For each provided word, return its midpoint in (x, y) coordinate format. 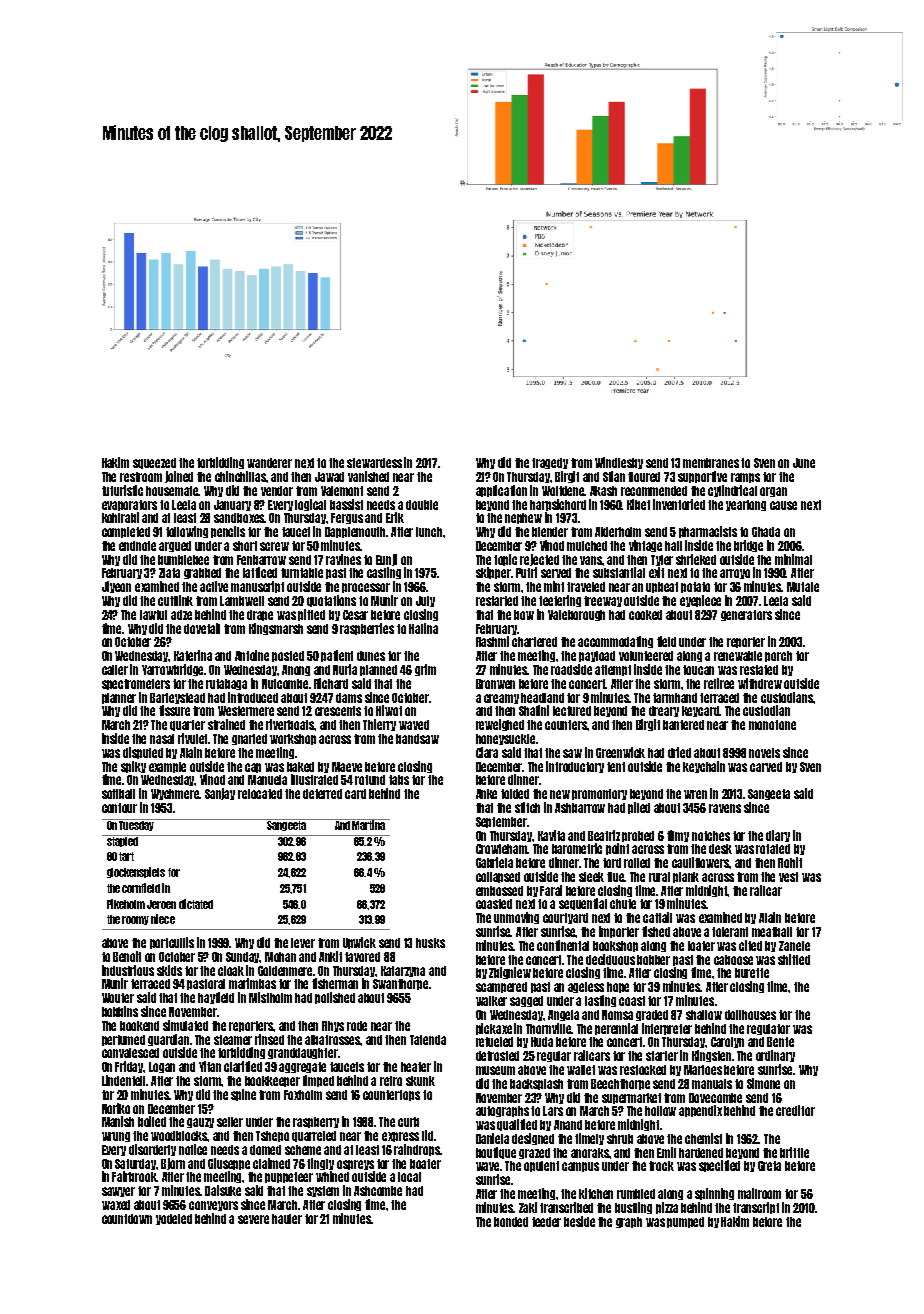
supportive (702, 477)
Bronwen (495, 684)
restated (759, 670)
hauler (287, 1219)
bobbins (120, 1011)
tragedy (550, 463)
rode (357, 1026)
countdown (127, 1219)
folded (515, 794)
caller (115, 670)
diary (778, 836)
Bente (780, 1042)
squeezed (154, 463)
